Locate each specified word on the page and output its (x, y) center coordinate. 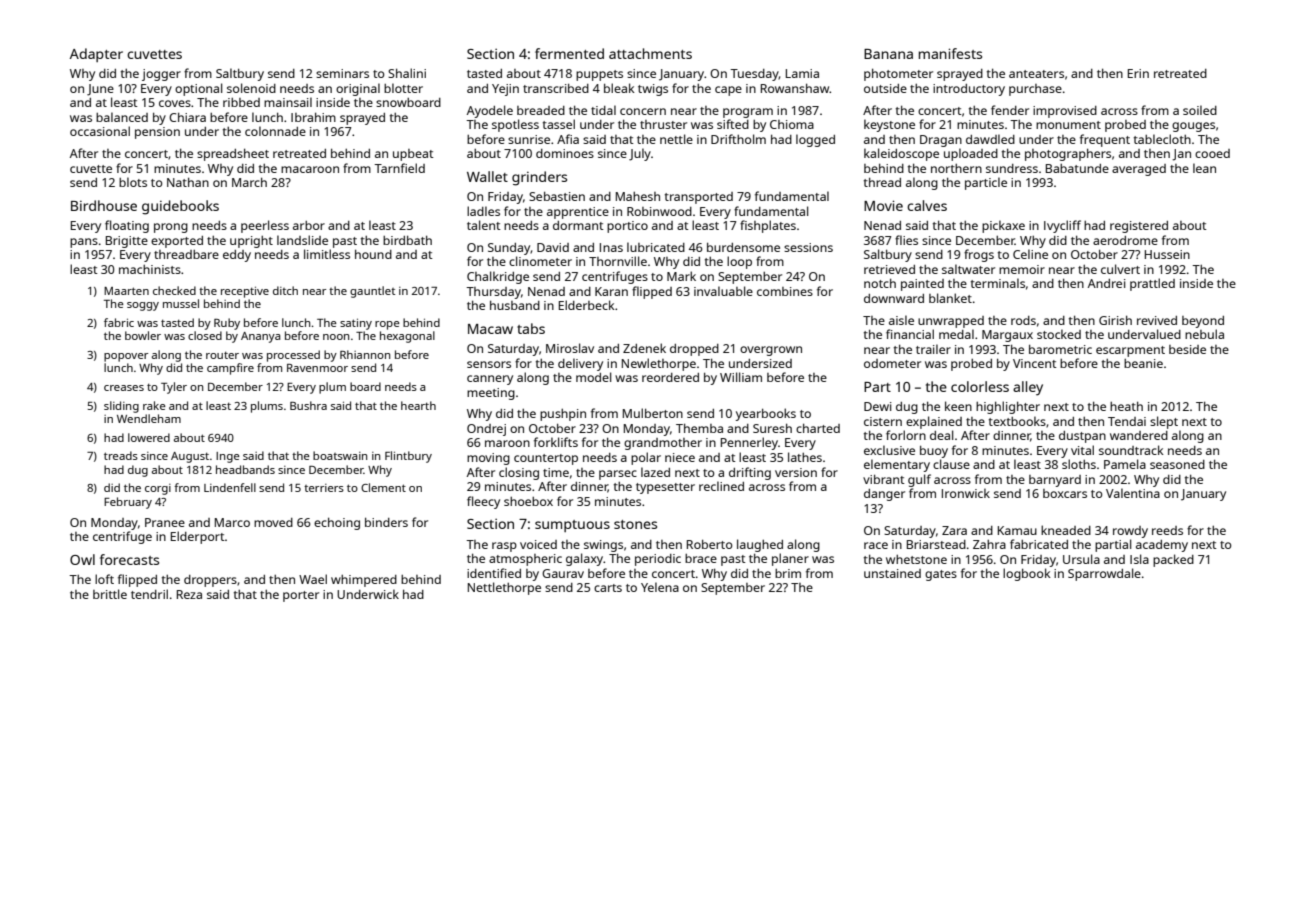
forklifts (556, 442)
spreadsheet (233, 154)
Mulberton (653, 413)
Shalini (407, 73)
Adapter (96, 55)
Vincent (1035, 363)
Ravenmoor (317, 368)
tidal (603, 110)
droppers (210, 581)
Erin (1138, 73)
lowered (149, 437)
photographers (1068, 154)
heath (1126, 406)
